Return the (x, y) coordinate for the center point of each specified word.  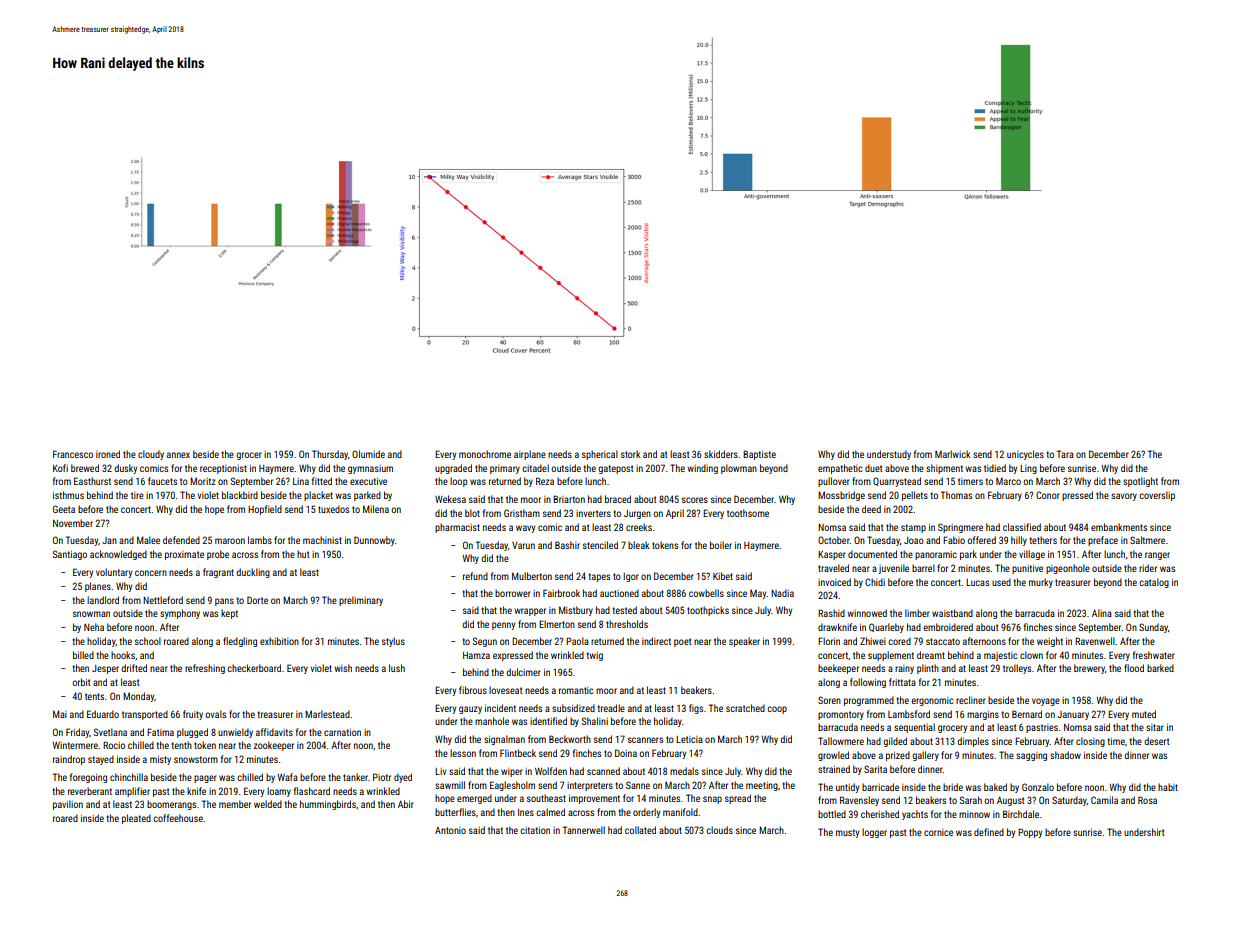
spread (738, 799)
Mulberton (532, 576)
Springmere (960, 528)
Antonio (450, 830)
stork (631, 454)
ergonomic (932, 701)
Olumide (368, 454)
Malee (148, 540)
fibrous (473, 690)
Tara (1065, 454)
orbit (81, 682)
